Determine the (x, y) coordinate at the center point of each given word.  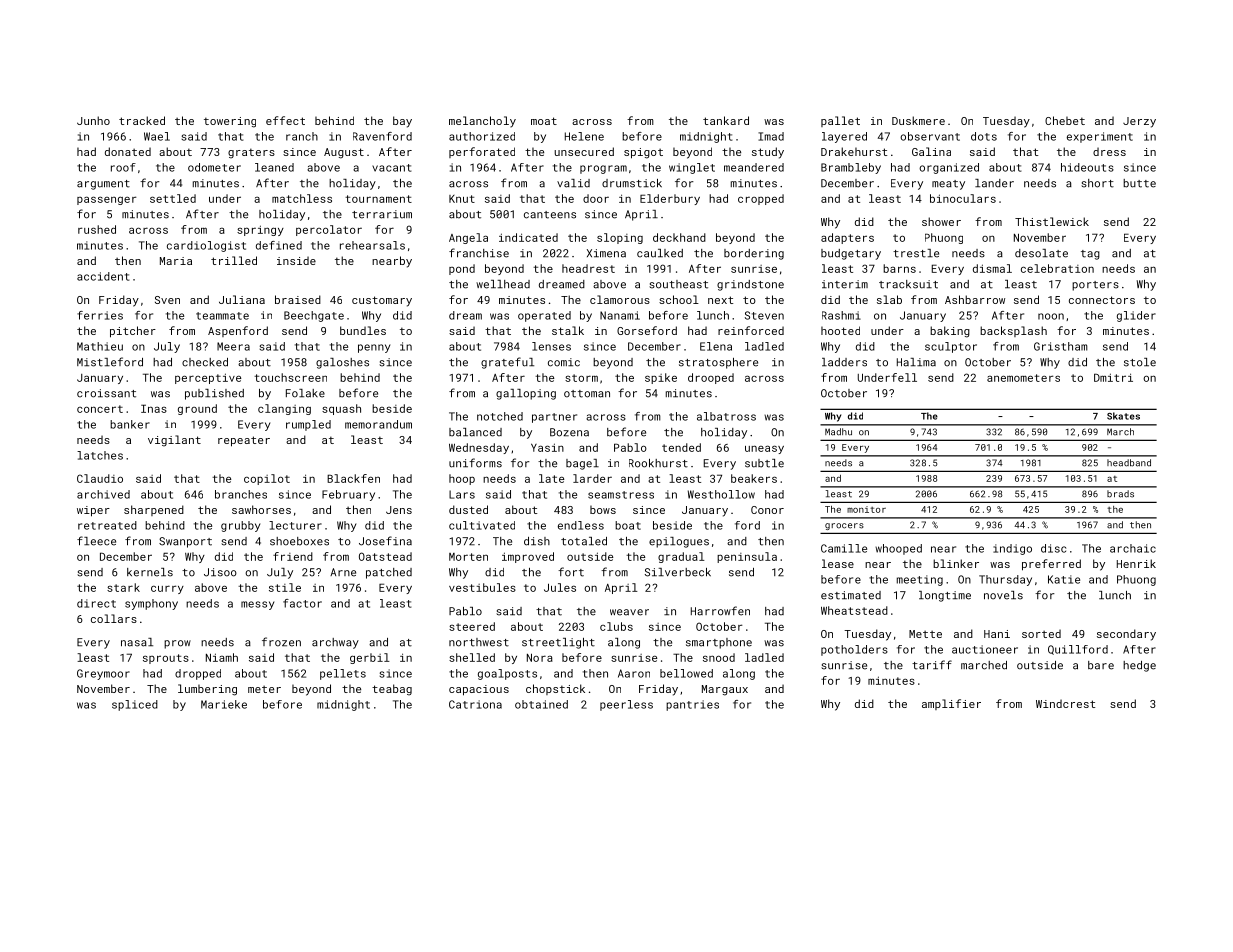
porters (1095, 286)
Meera (233, 346)
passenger (107, 200)
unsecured (584, 151)
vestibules (482, 587)
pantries (692, 705)
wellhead (503, 284)
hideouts (1087, 167)
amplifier (951, 704)
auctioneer (985, 649)
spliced (135, 705)
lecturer (295, 525)
